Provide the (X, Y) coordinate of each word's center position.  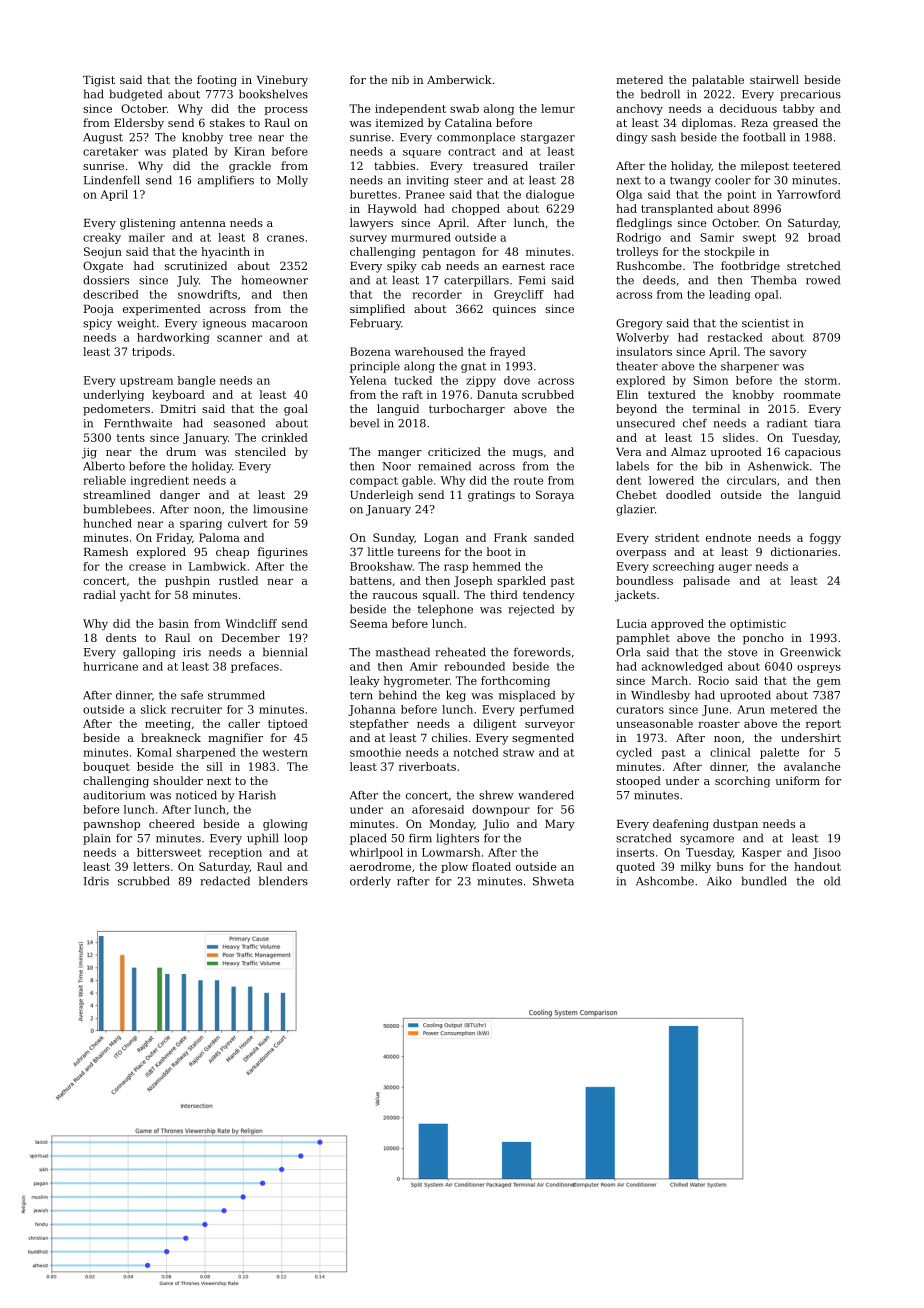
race (562, 267)
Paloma (219, 537)
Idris (96, 881)
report (823, 725)
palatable (718, 81)
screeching (683, 567)
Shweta (553, 881)
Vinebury (282, 81)
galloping (149, 653)
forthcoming (515, 681)
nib (400, 79)
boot (499, 551)
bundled (764, 881)
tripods (152, 352)
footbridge (750, 267)
